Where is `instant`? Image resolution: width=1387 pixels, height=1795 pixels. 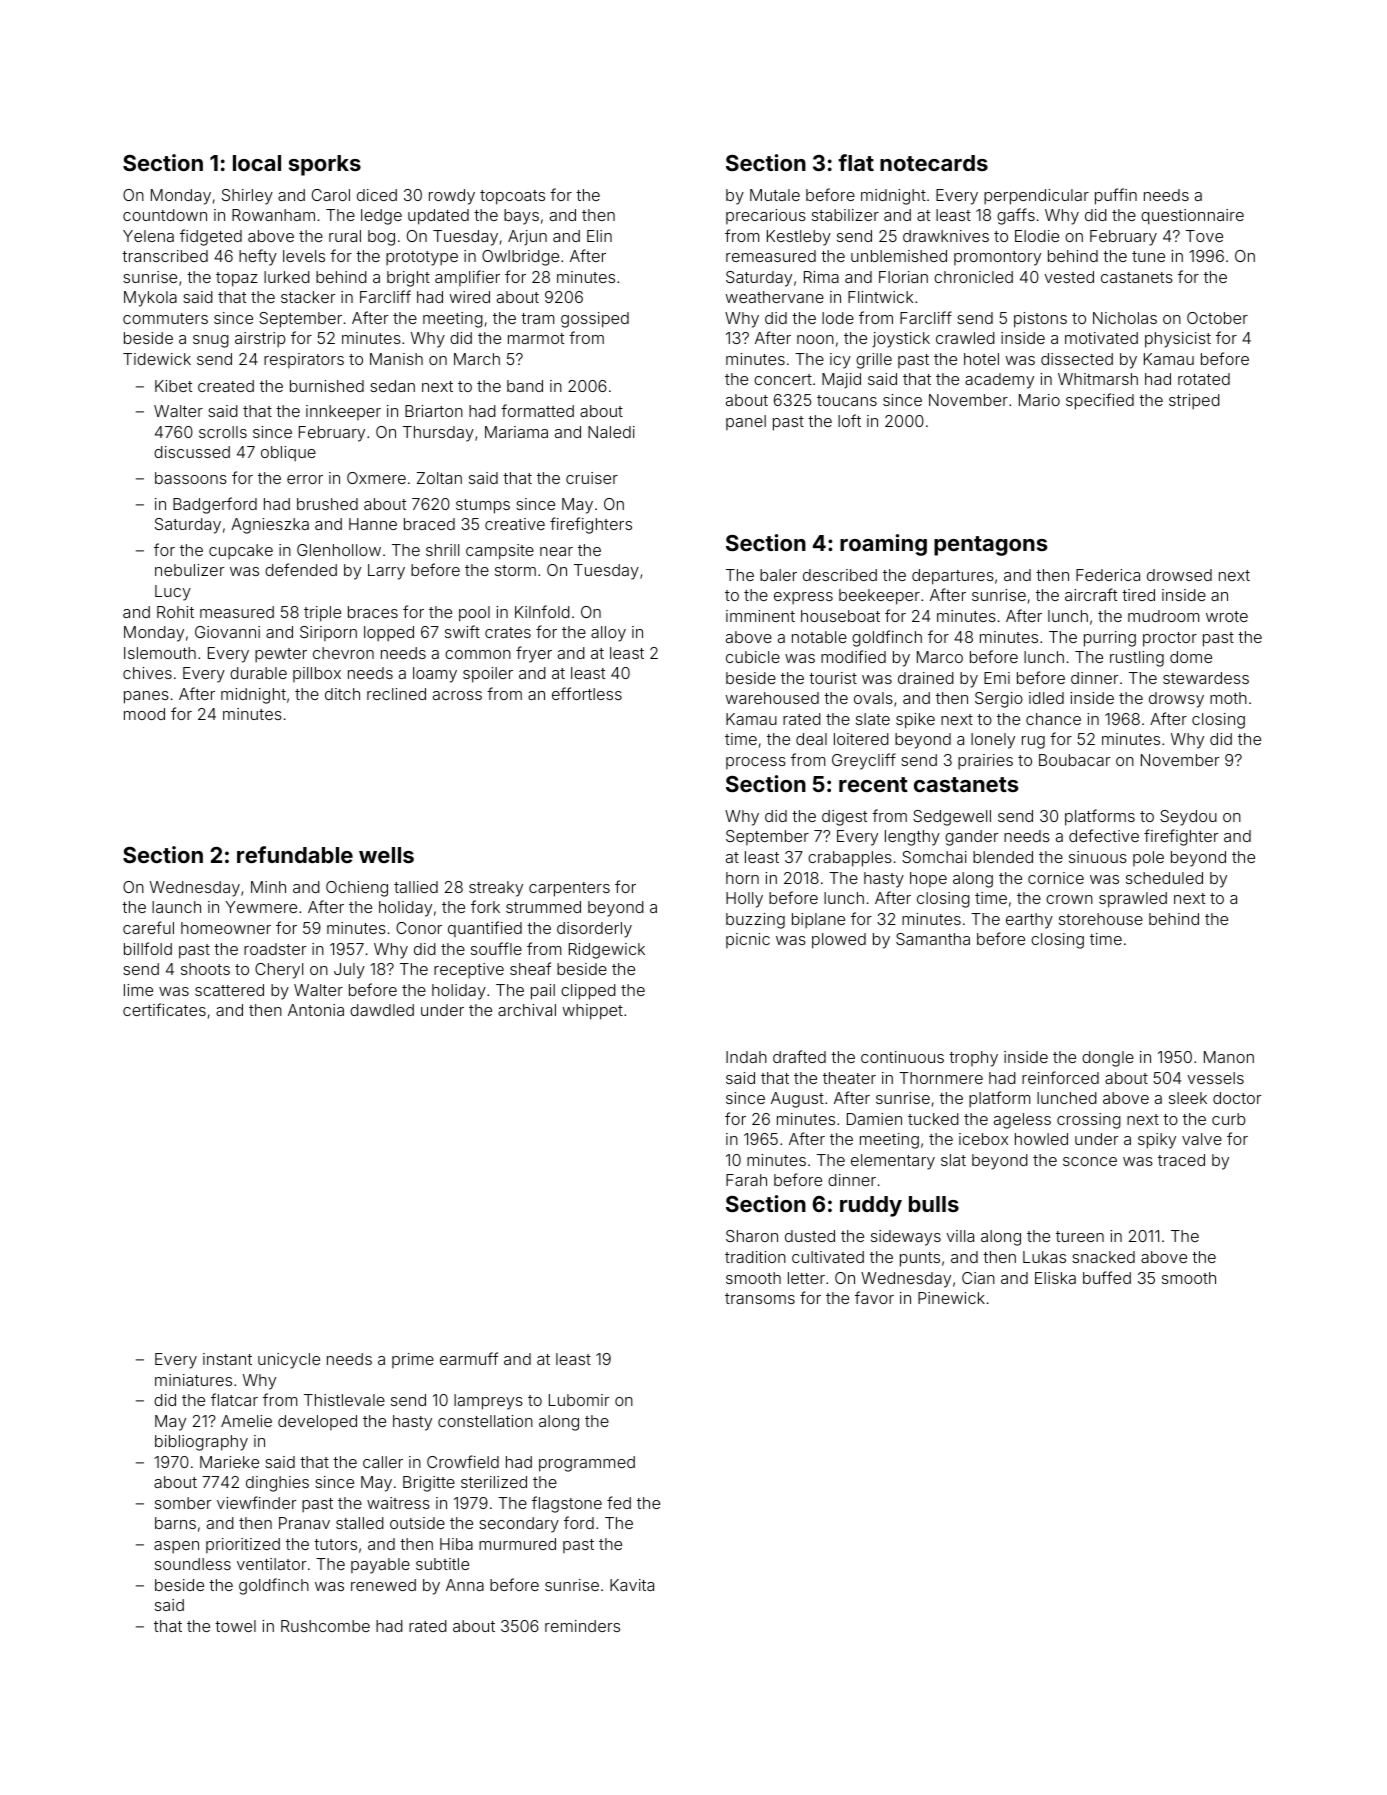
instant is located at coordinates (227, 1359).
